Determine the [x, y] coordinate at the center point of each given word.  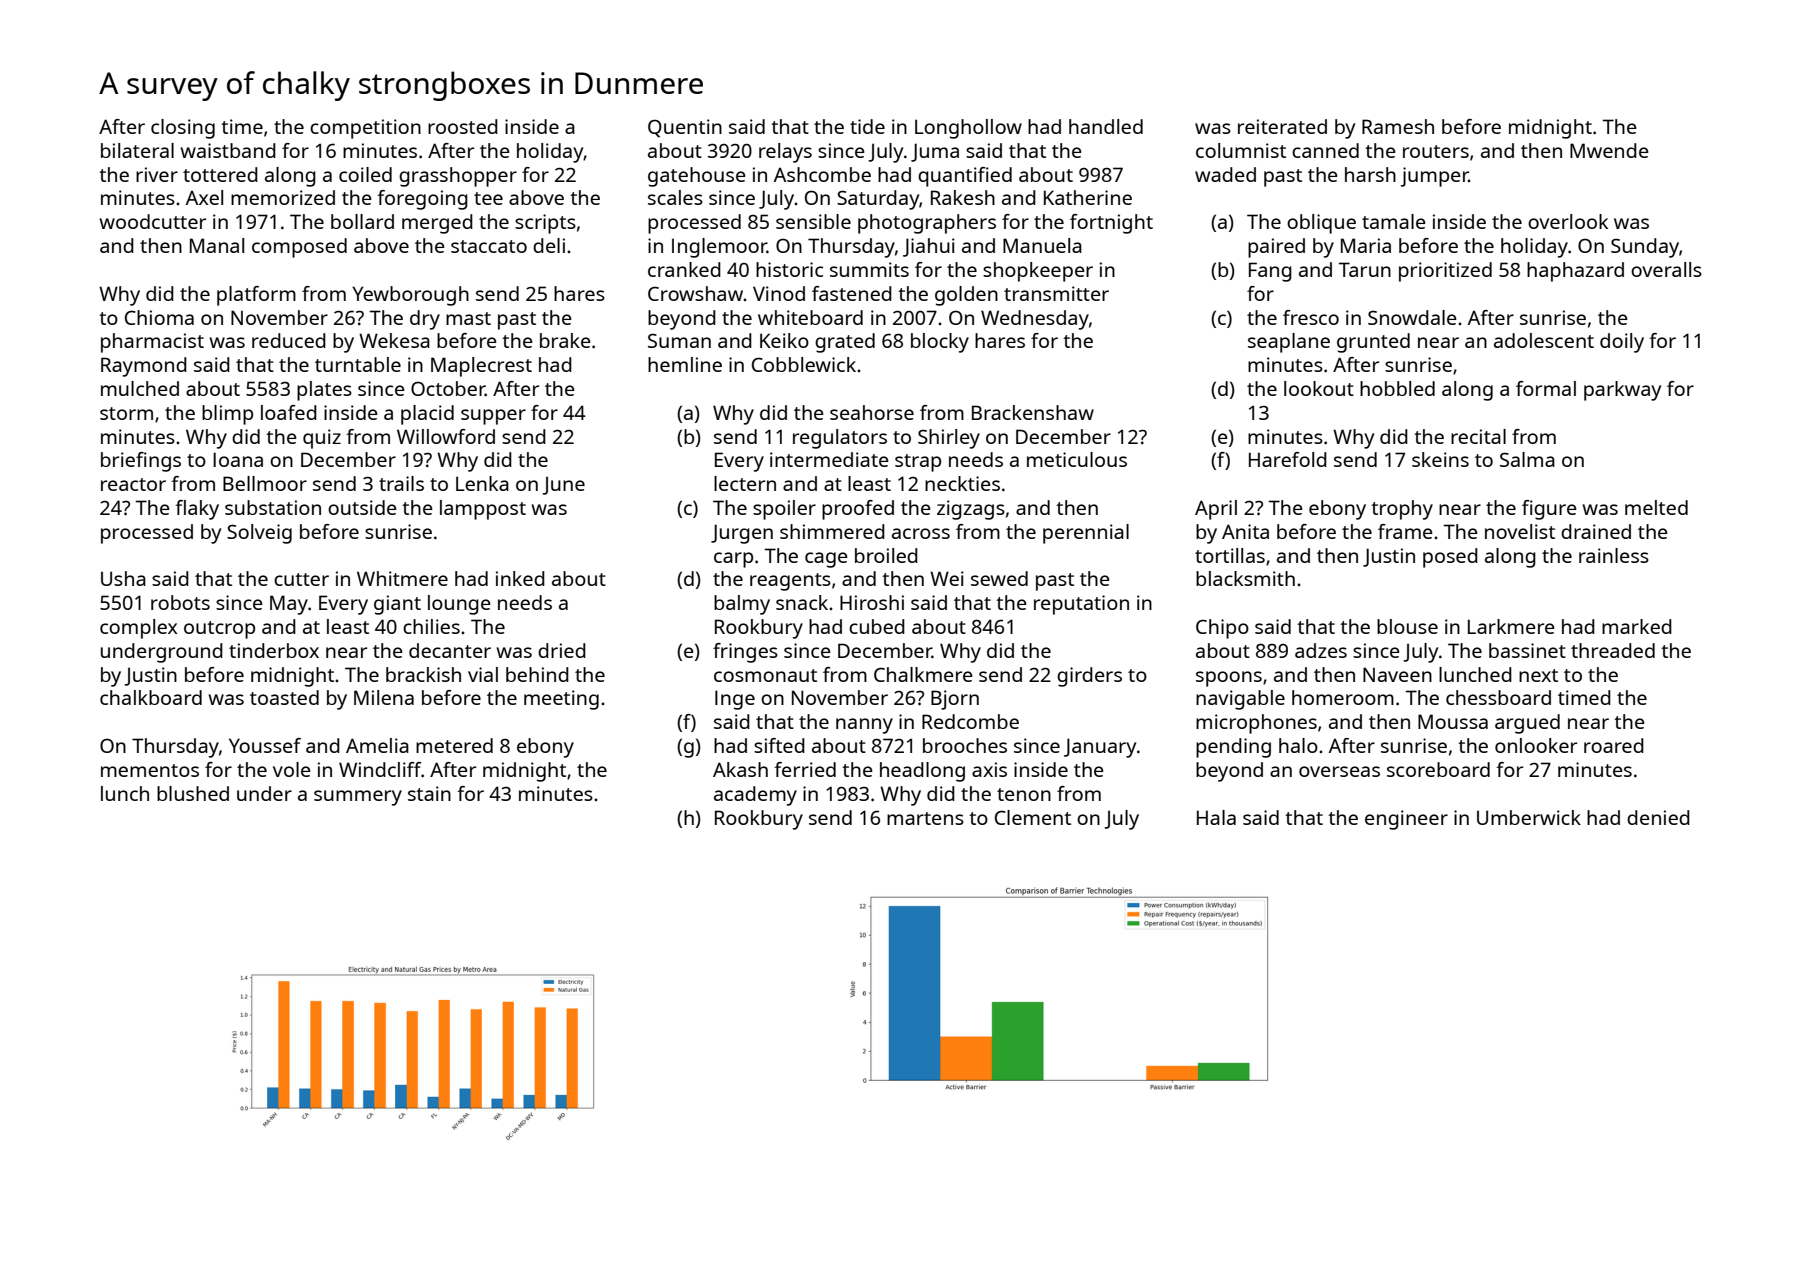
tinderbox [274, 650]
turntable [358, 364]
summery [358, 798]
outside [362, 507]
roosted [463, 126]
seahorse [872, 412]
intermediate [829, 459]
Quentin [685, 128]
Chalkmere [923, 674]
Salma [1527, 459]
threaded [1613, 650]
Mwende [1609, 150]
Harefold [1288, 459]
